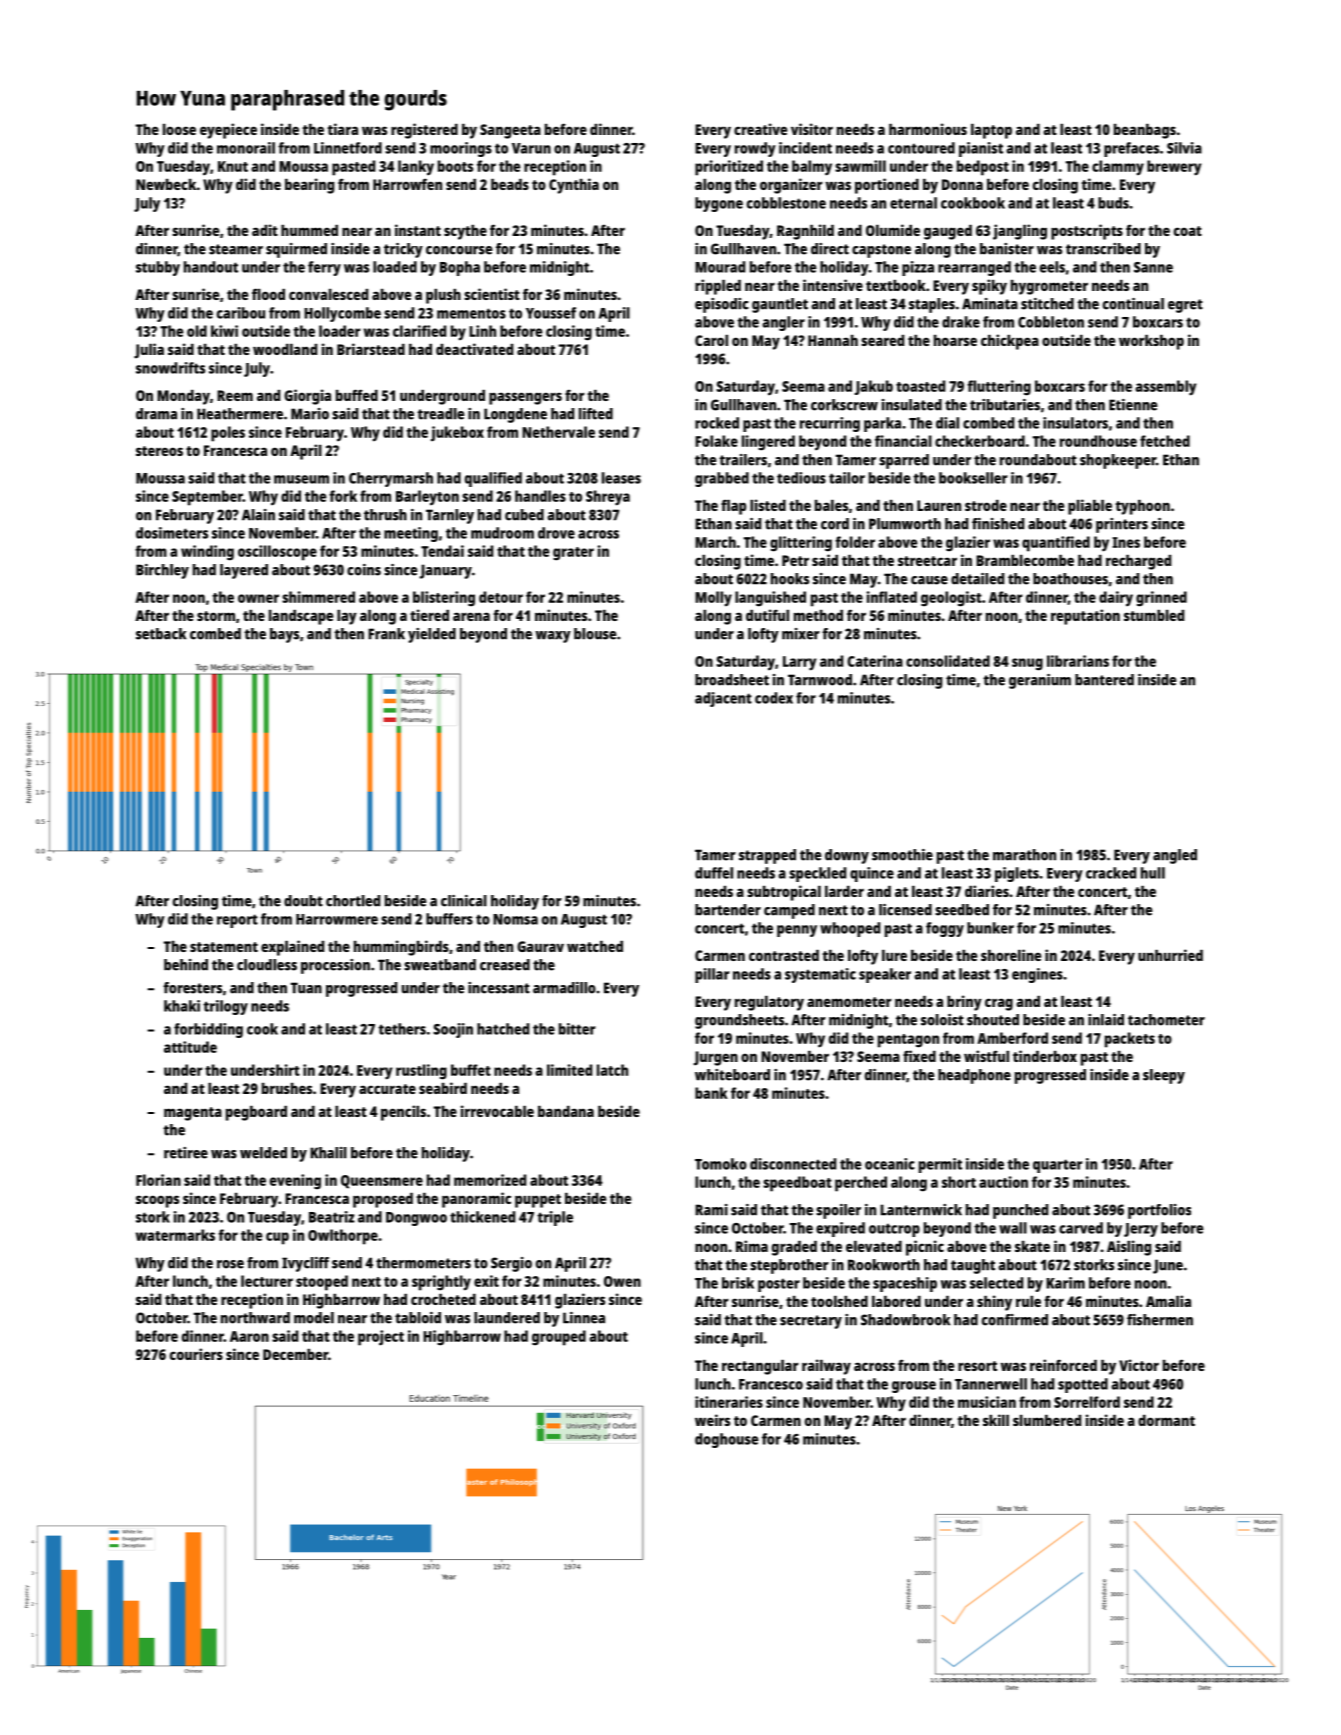 Image resolution: width=1341 pixels, height=1735 pixels. Describe the element at coordinates (159, 451) in the page. I see `stereos` at that location.
